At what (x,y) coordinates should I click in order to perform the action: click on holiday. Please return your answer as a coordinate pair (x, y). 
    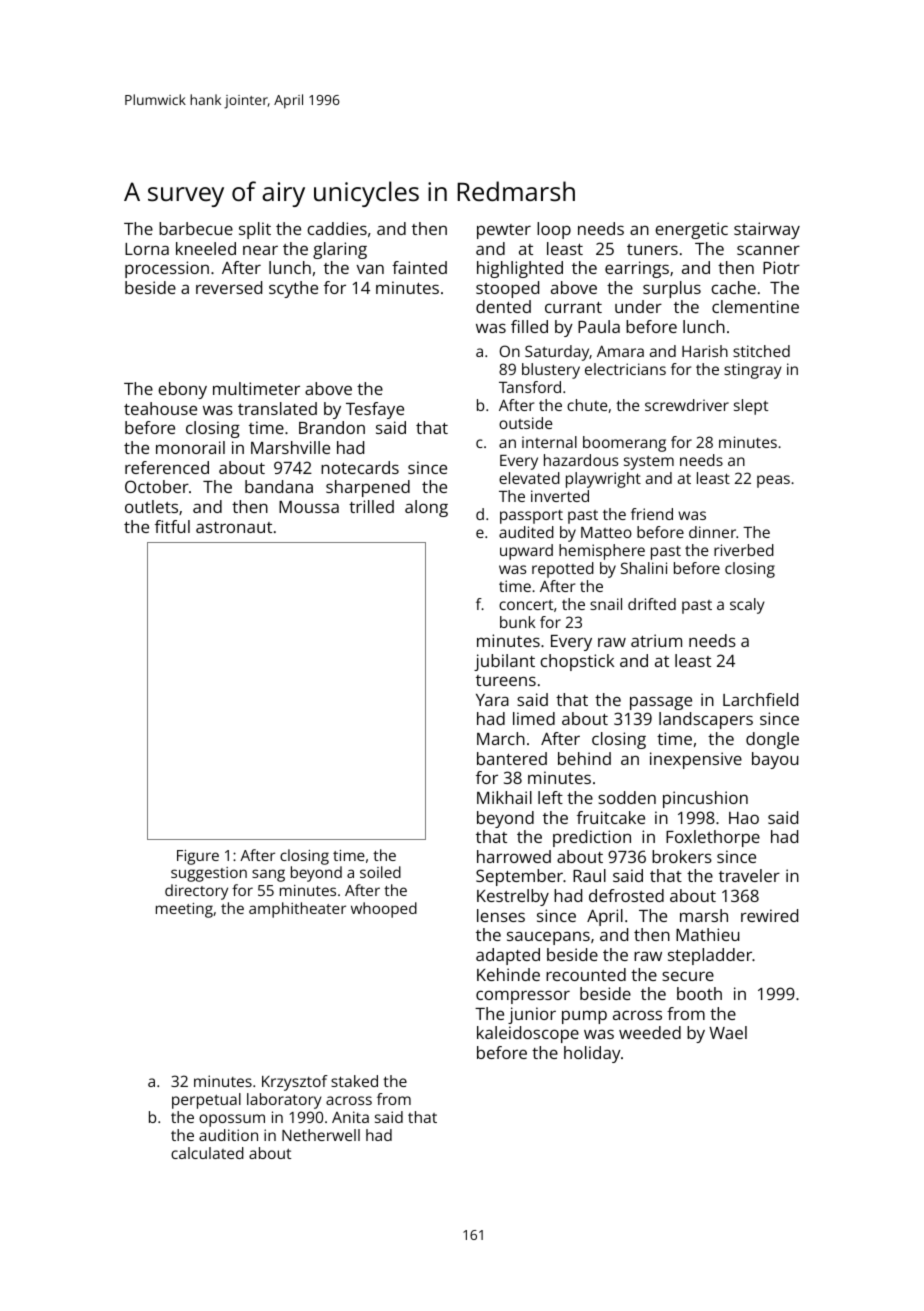
    Looking at the image, I should click on (592, 1054).
